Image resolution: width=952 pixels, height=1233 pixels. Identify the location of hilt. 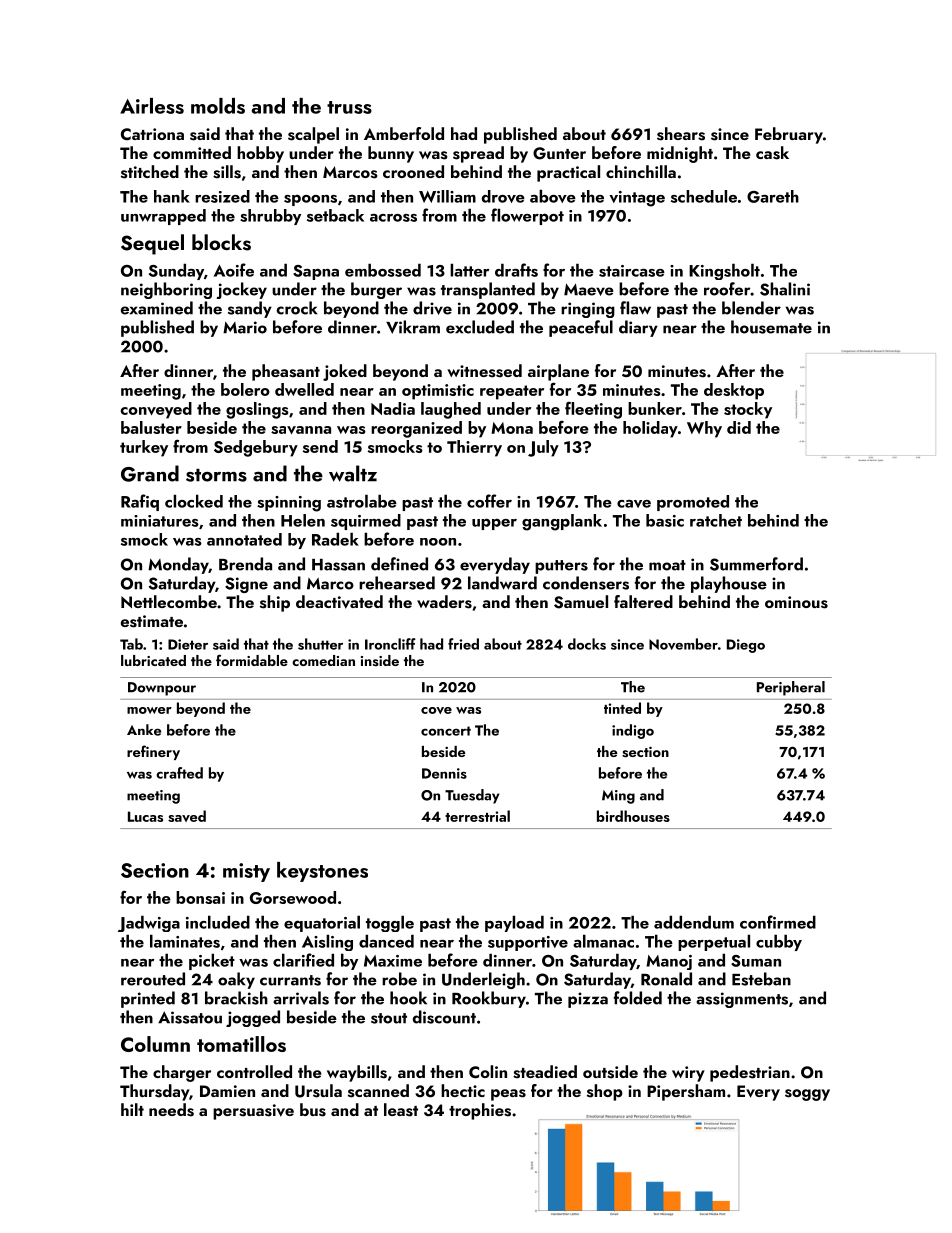
(132, 1109).
